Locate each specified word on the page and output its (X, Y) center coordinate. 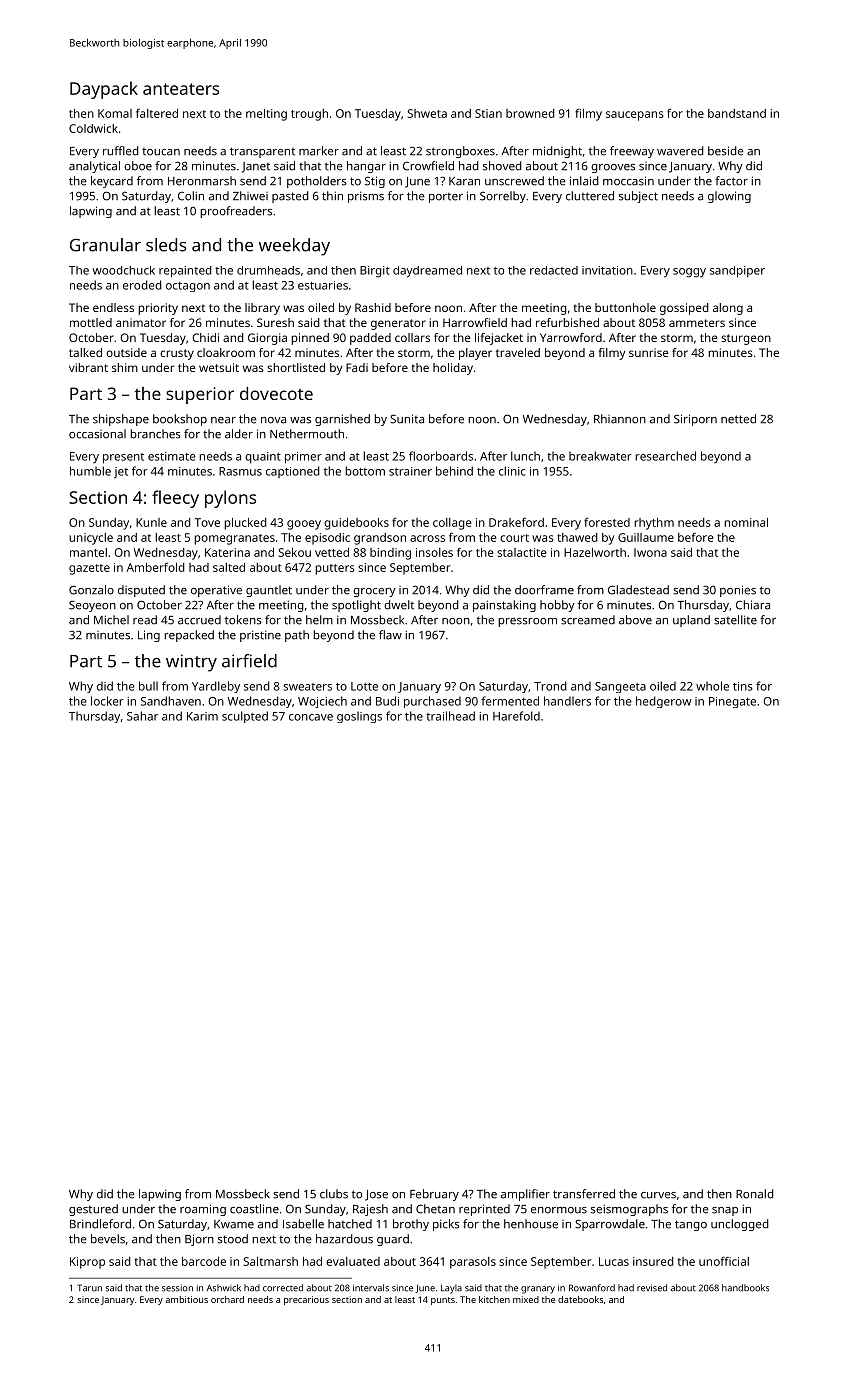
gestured (93, 1210)
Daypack (104, 90)
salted (229, 567)
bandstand (737, 113)
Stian (488, 113)
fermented (510, 701)
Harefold (516, 716)
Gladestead (638, 590)
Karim (202, 716)
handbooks (745, 1288)
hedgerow (663, 702)
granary (538, 1290)
